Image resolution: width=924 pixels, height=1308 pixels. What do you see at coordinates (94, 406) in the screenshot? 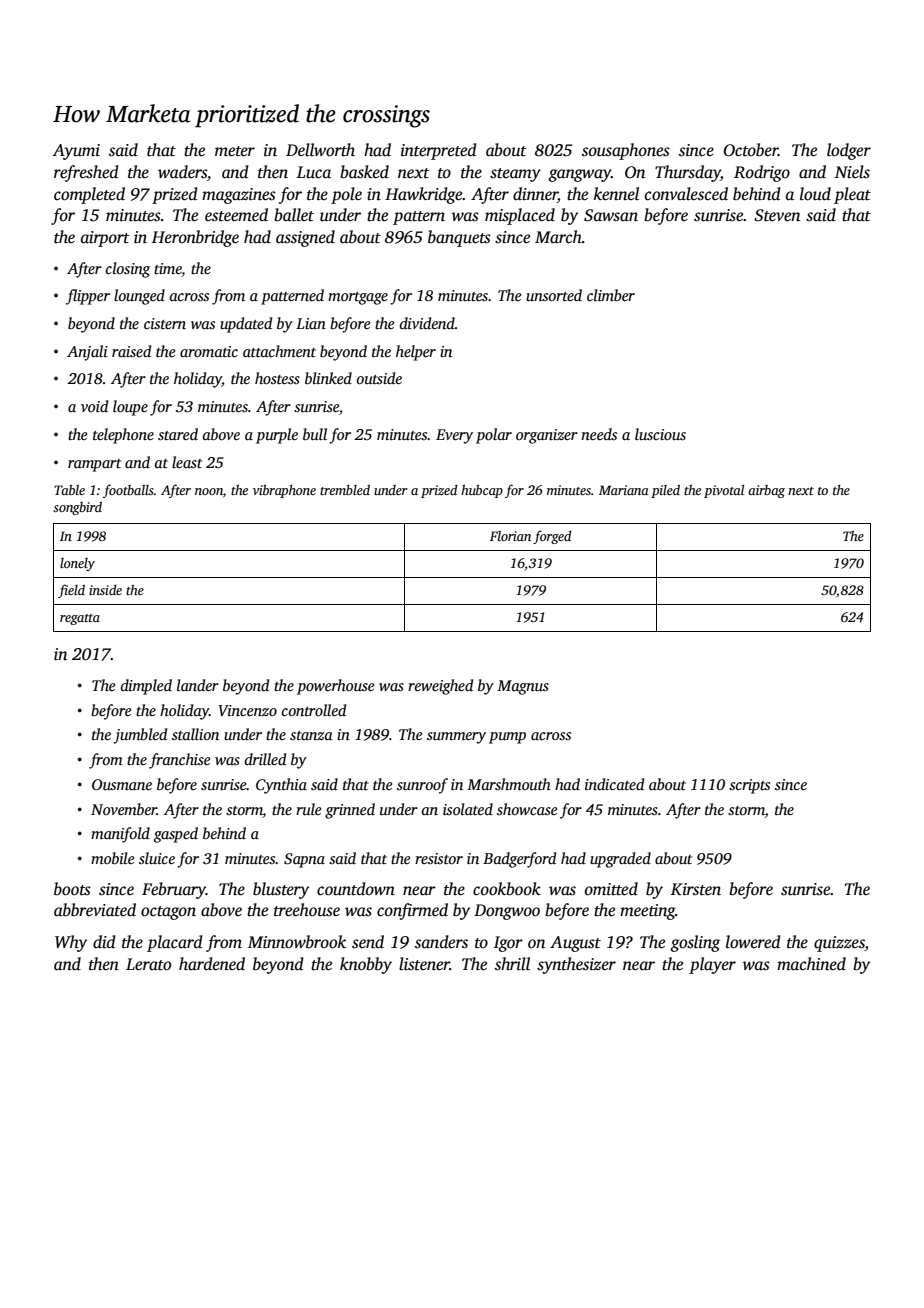
I see `void` at bounding box center [94, 406].
